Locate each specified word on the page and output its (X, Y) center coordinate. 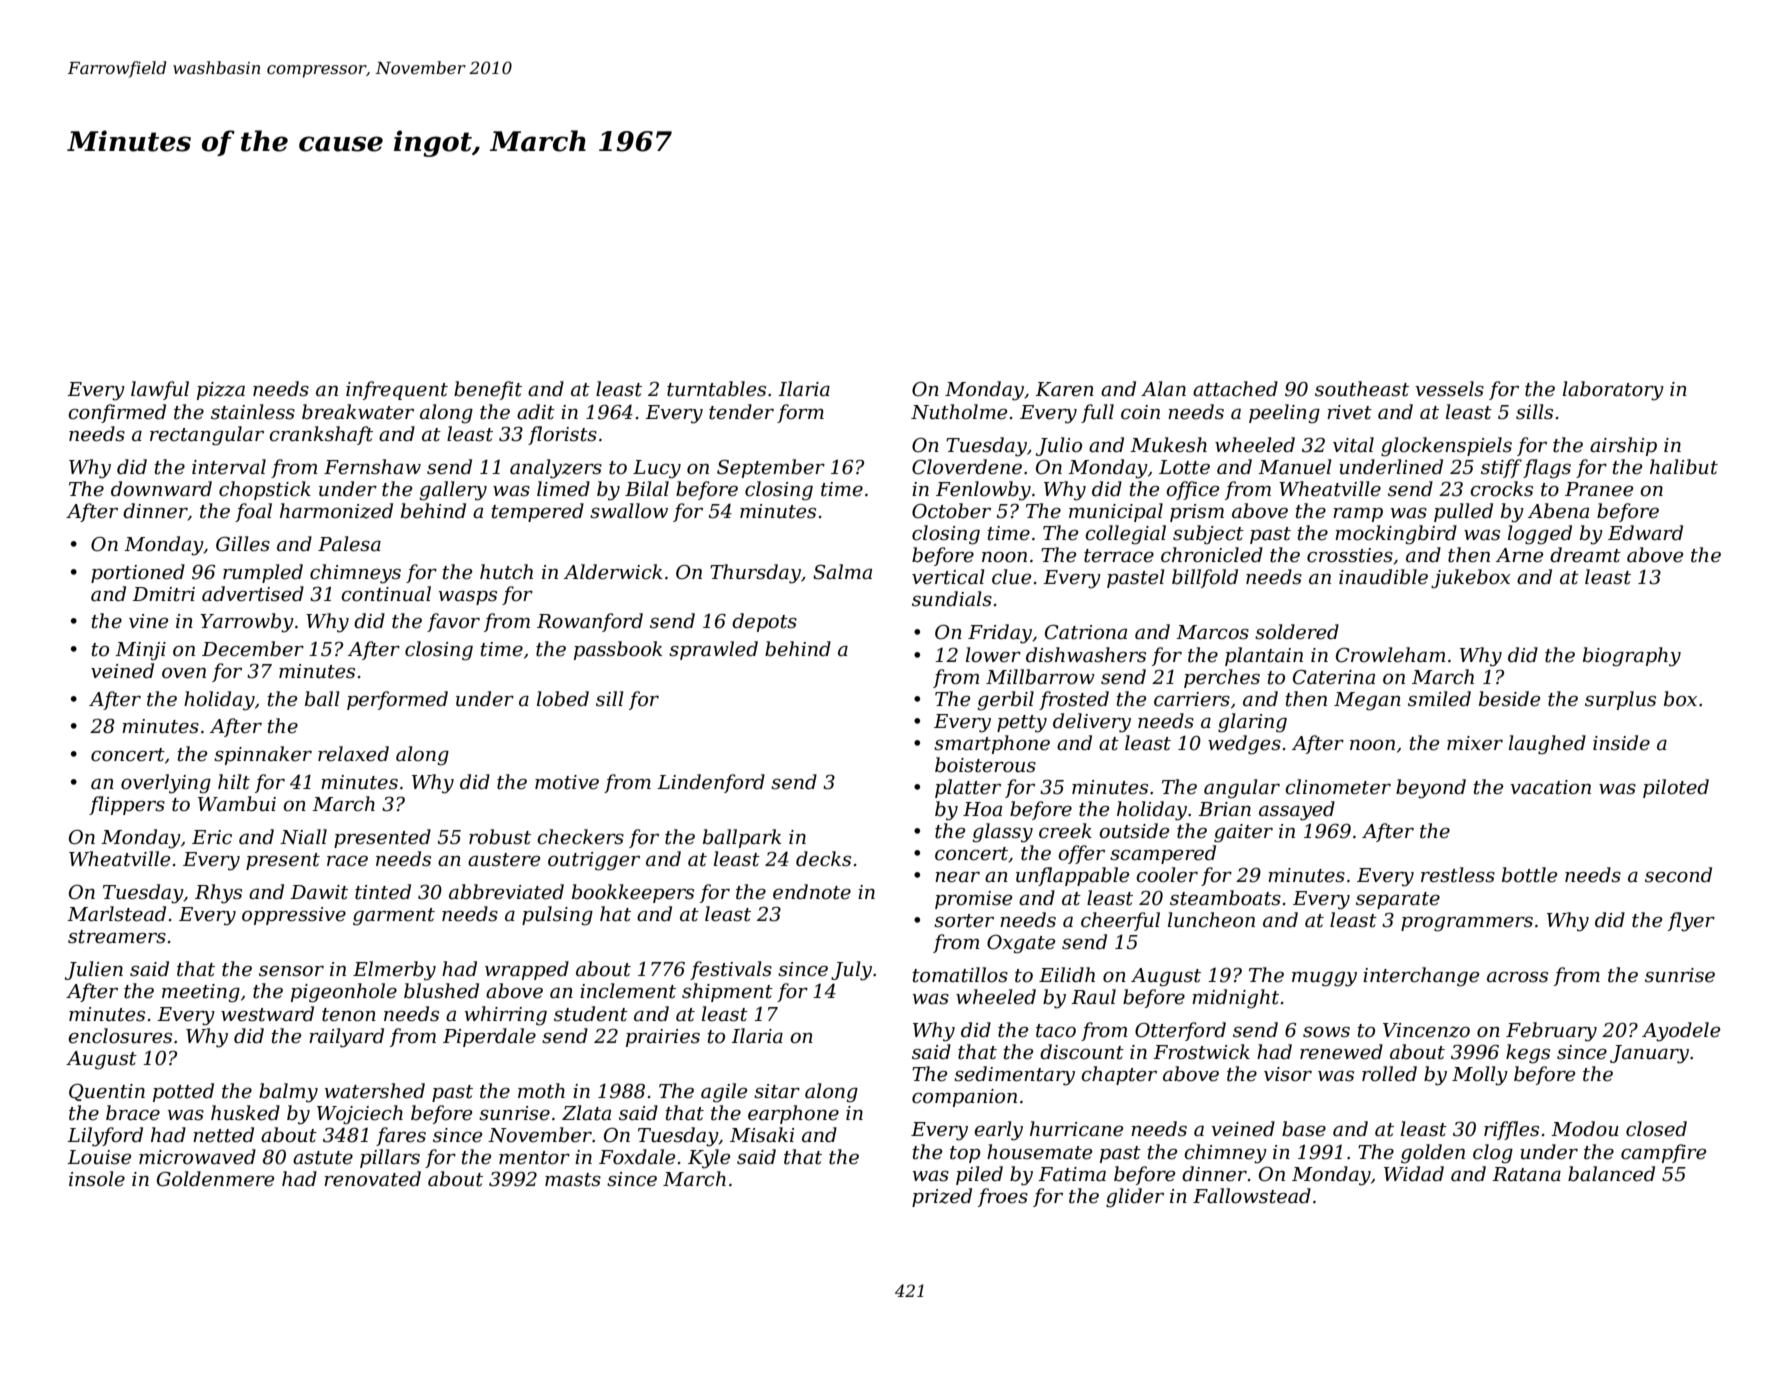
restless (1458, 875)
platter (968, 788)
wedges (1244, 745)
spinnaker (263, 755)
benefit (488, 390)
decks (823, 859)
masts (573, 1180)
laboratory (1613, 391)
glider (1135, 1198)
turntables (716, 389)
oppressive (294, 916)
